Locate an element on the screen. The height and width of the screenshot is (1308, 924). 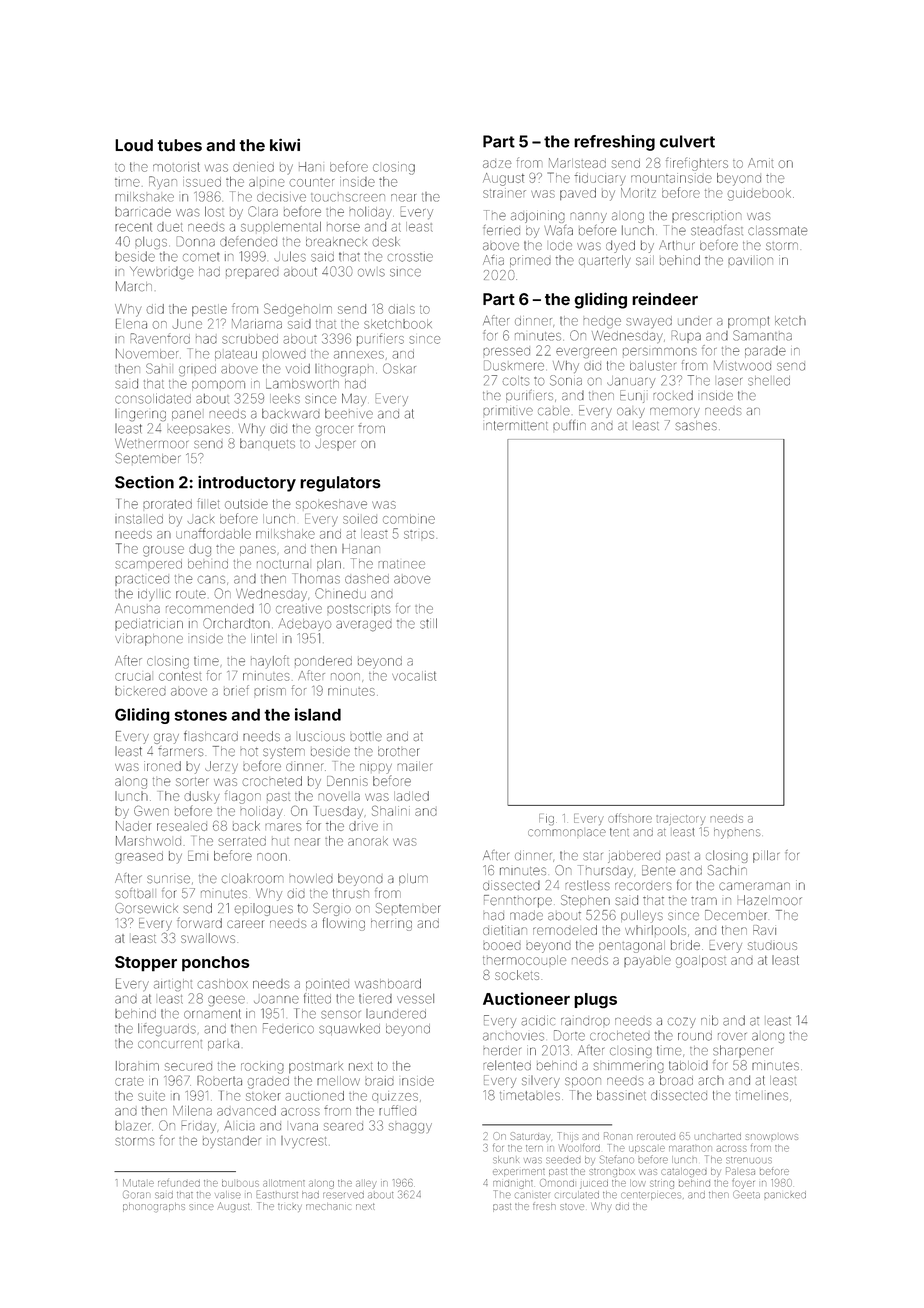
vocalist is located at coordinates (414, 676).
